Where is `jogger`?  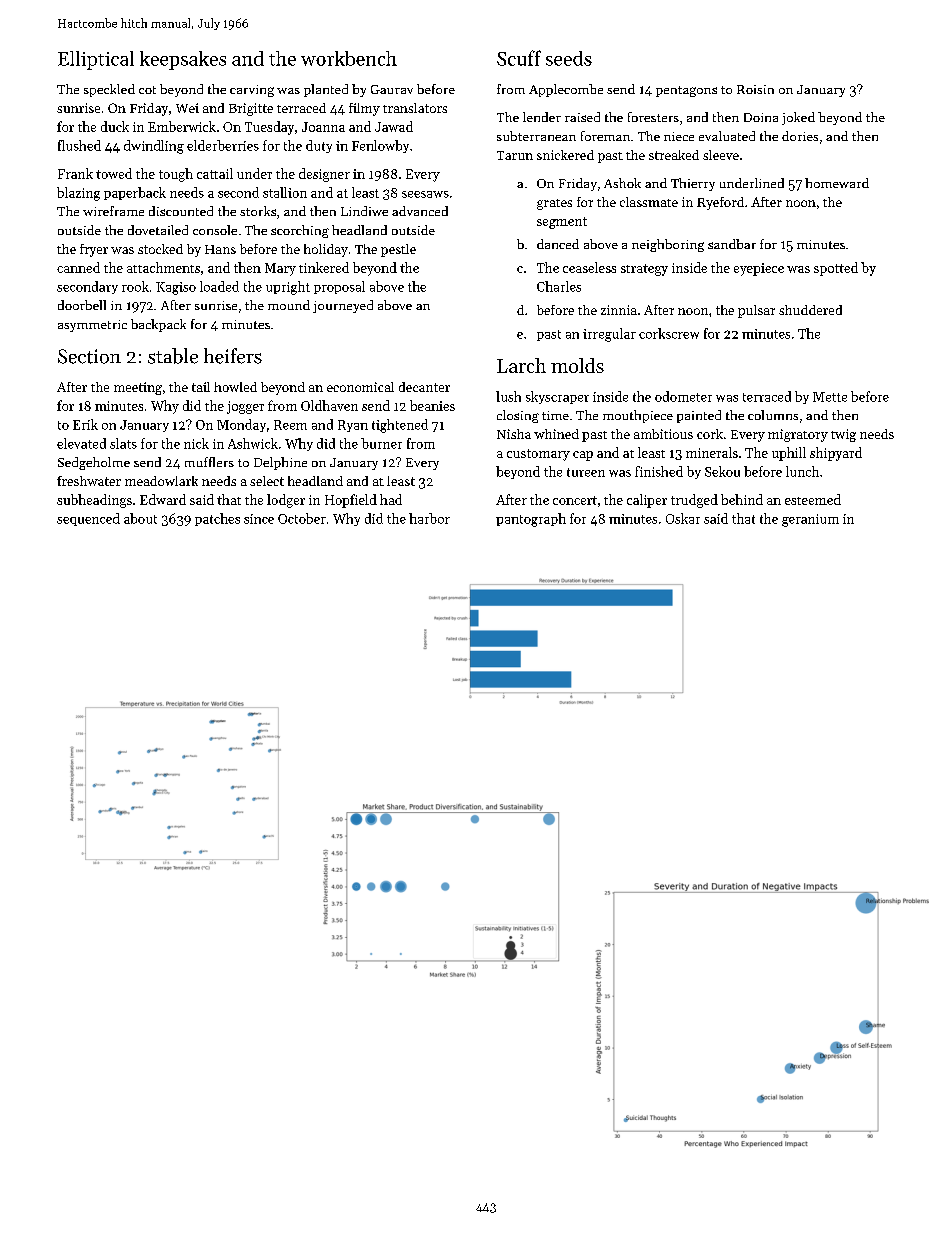
jogger is located at coordinates (245, 407).
